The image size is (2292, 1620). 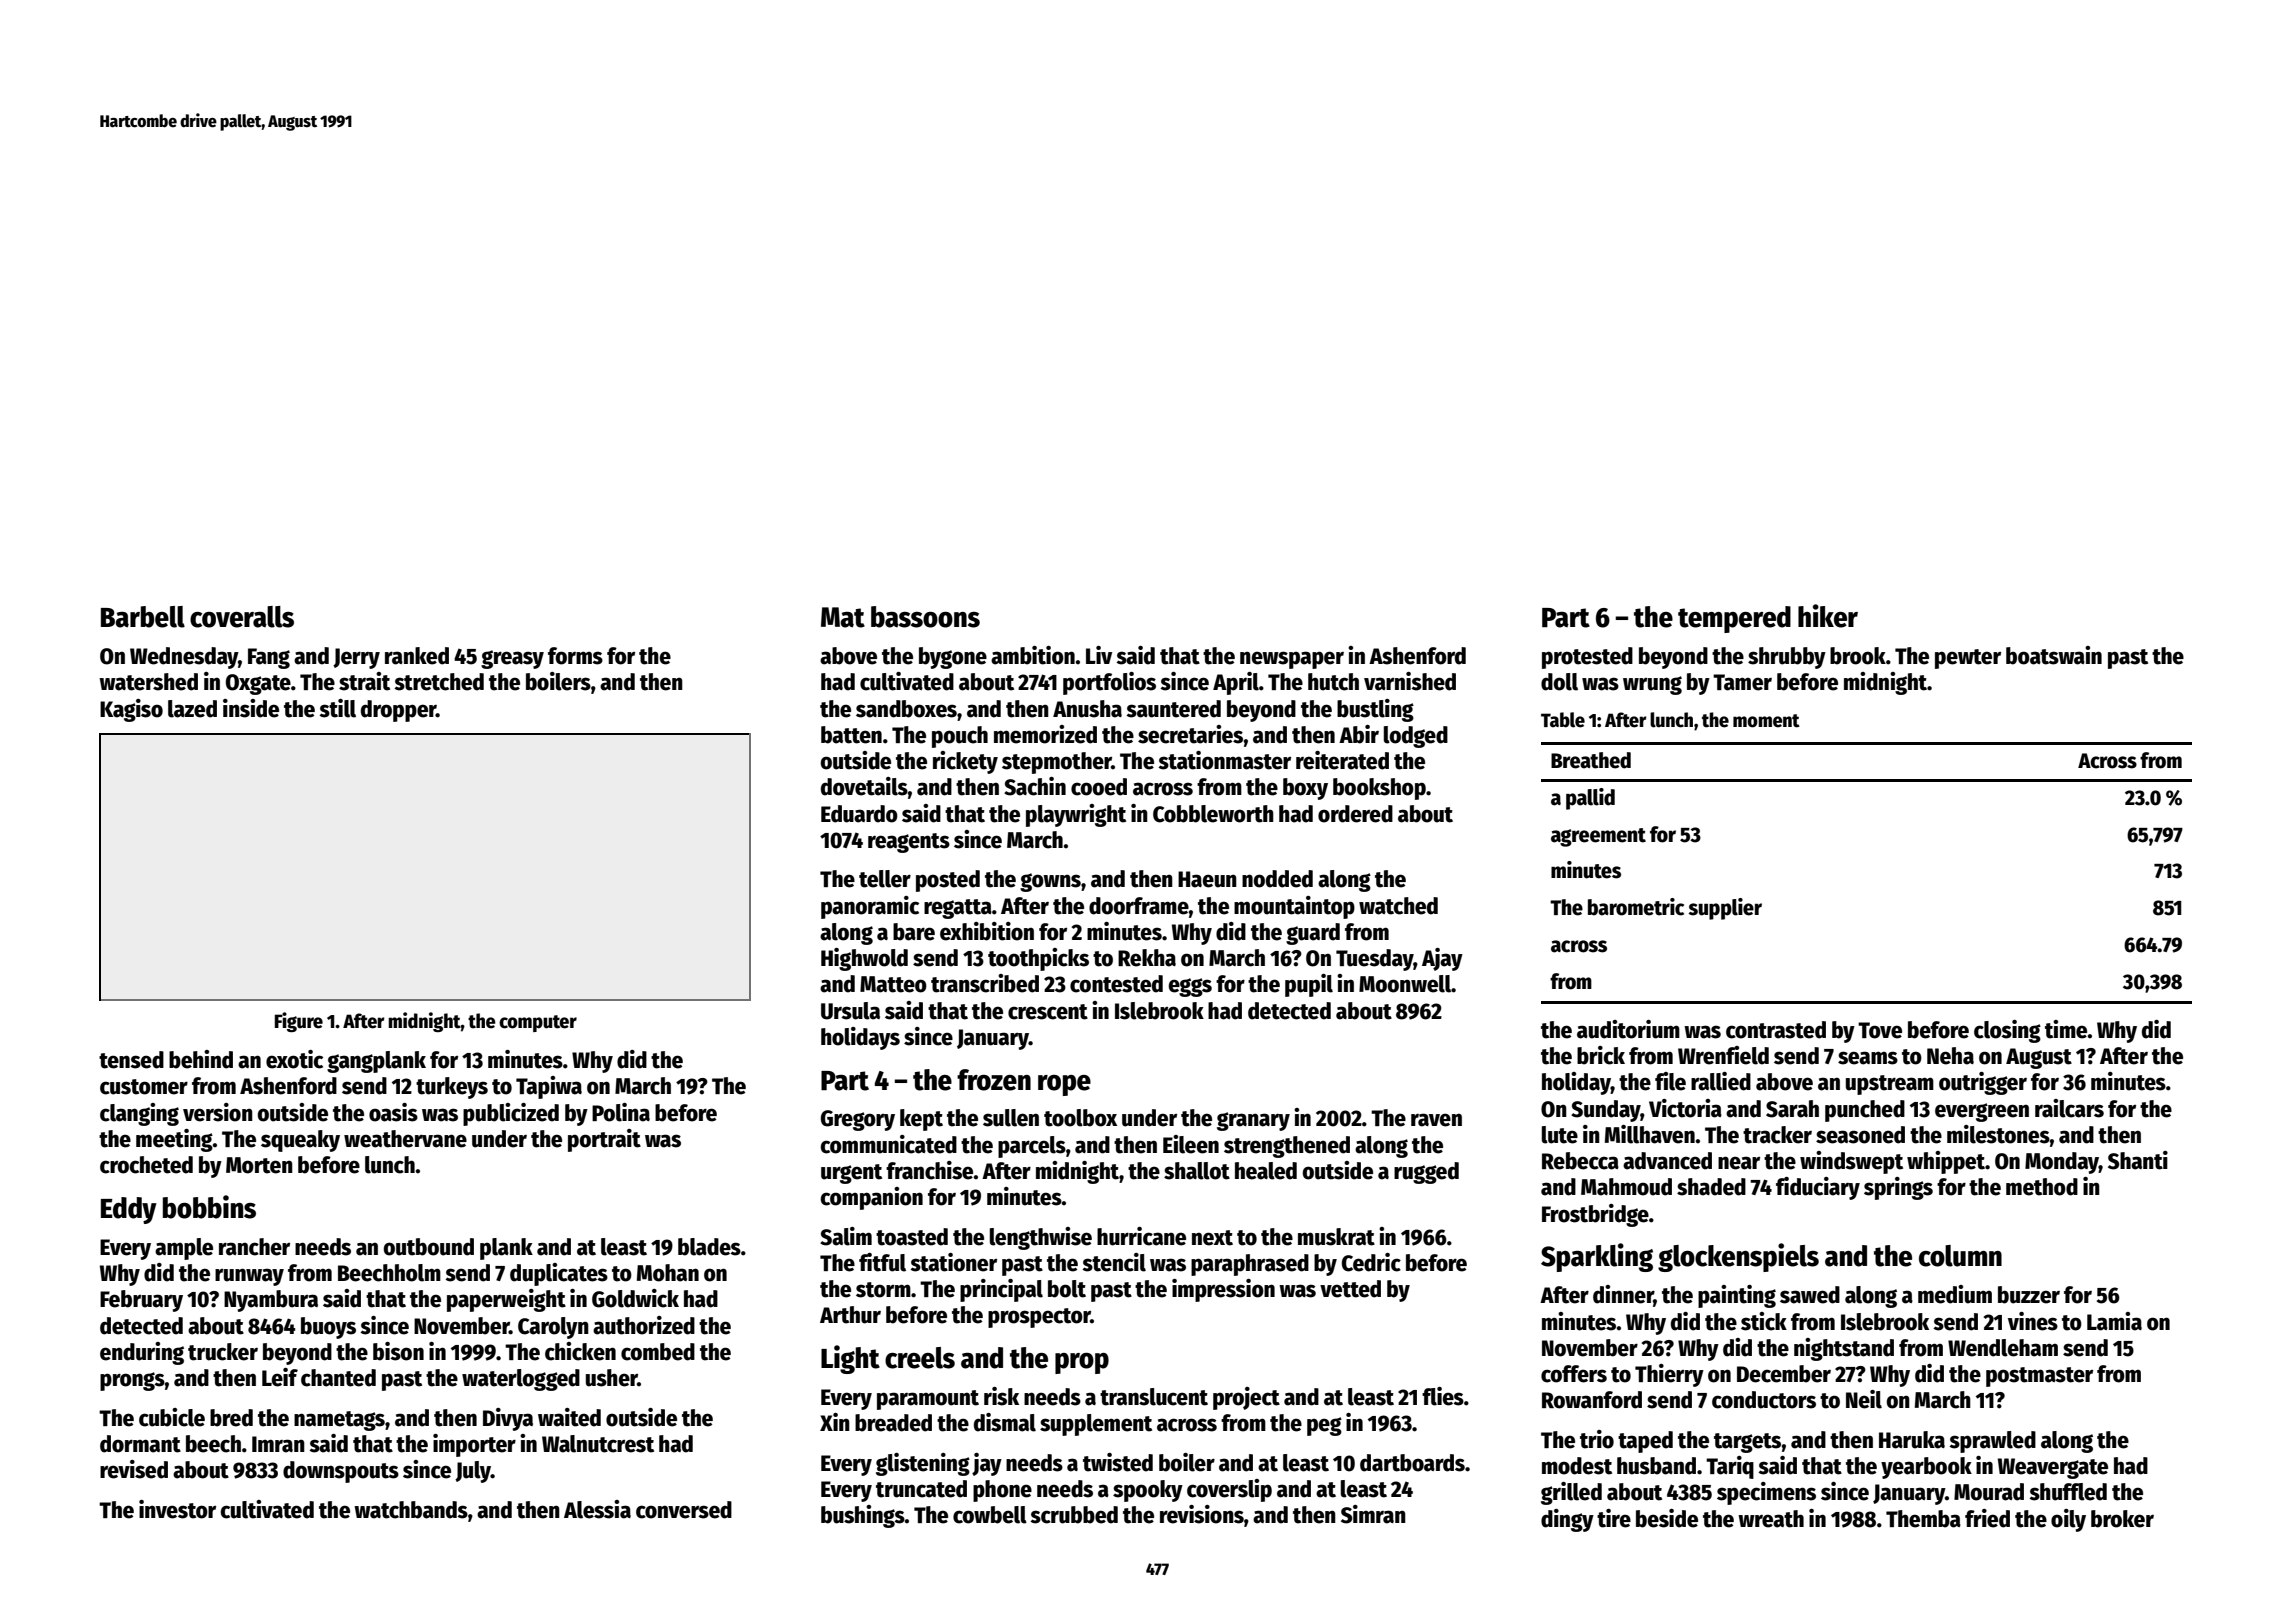 I want to click on agreement, so click(x=1598, y=837).
